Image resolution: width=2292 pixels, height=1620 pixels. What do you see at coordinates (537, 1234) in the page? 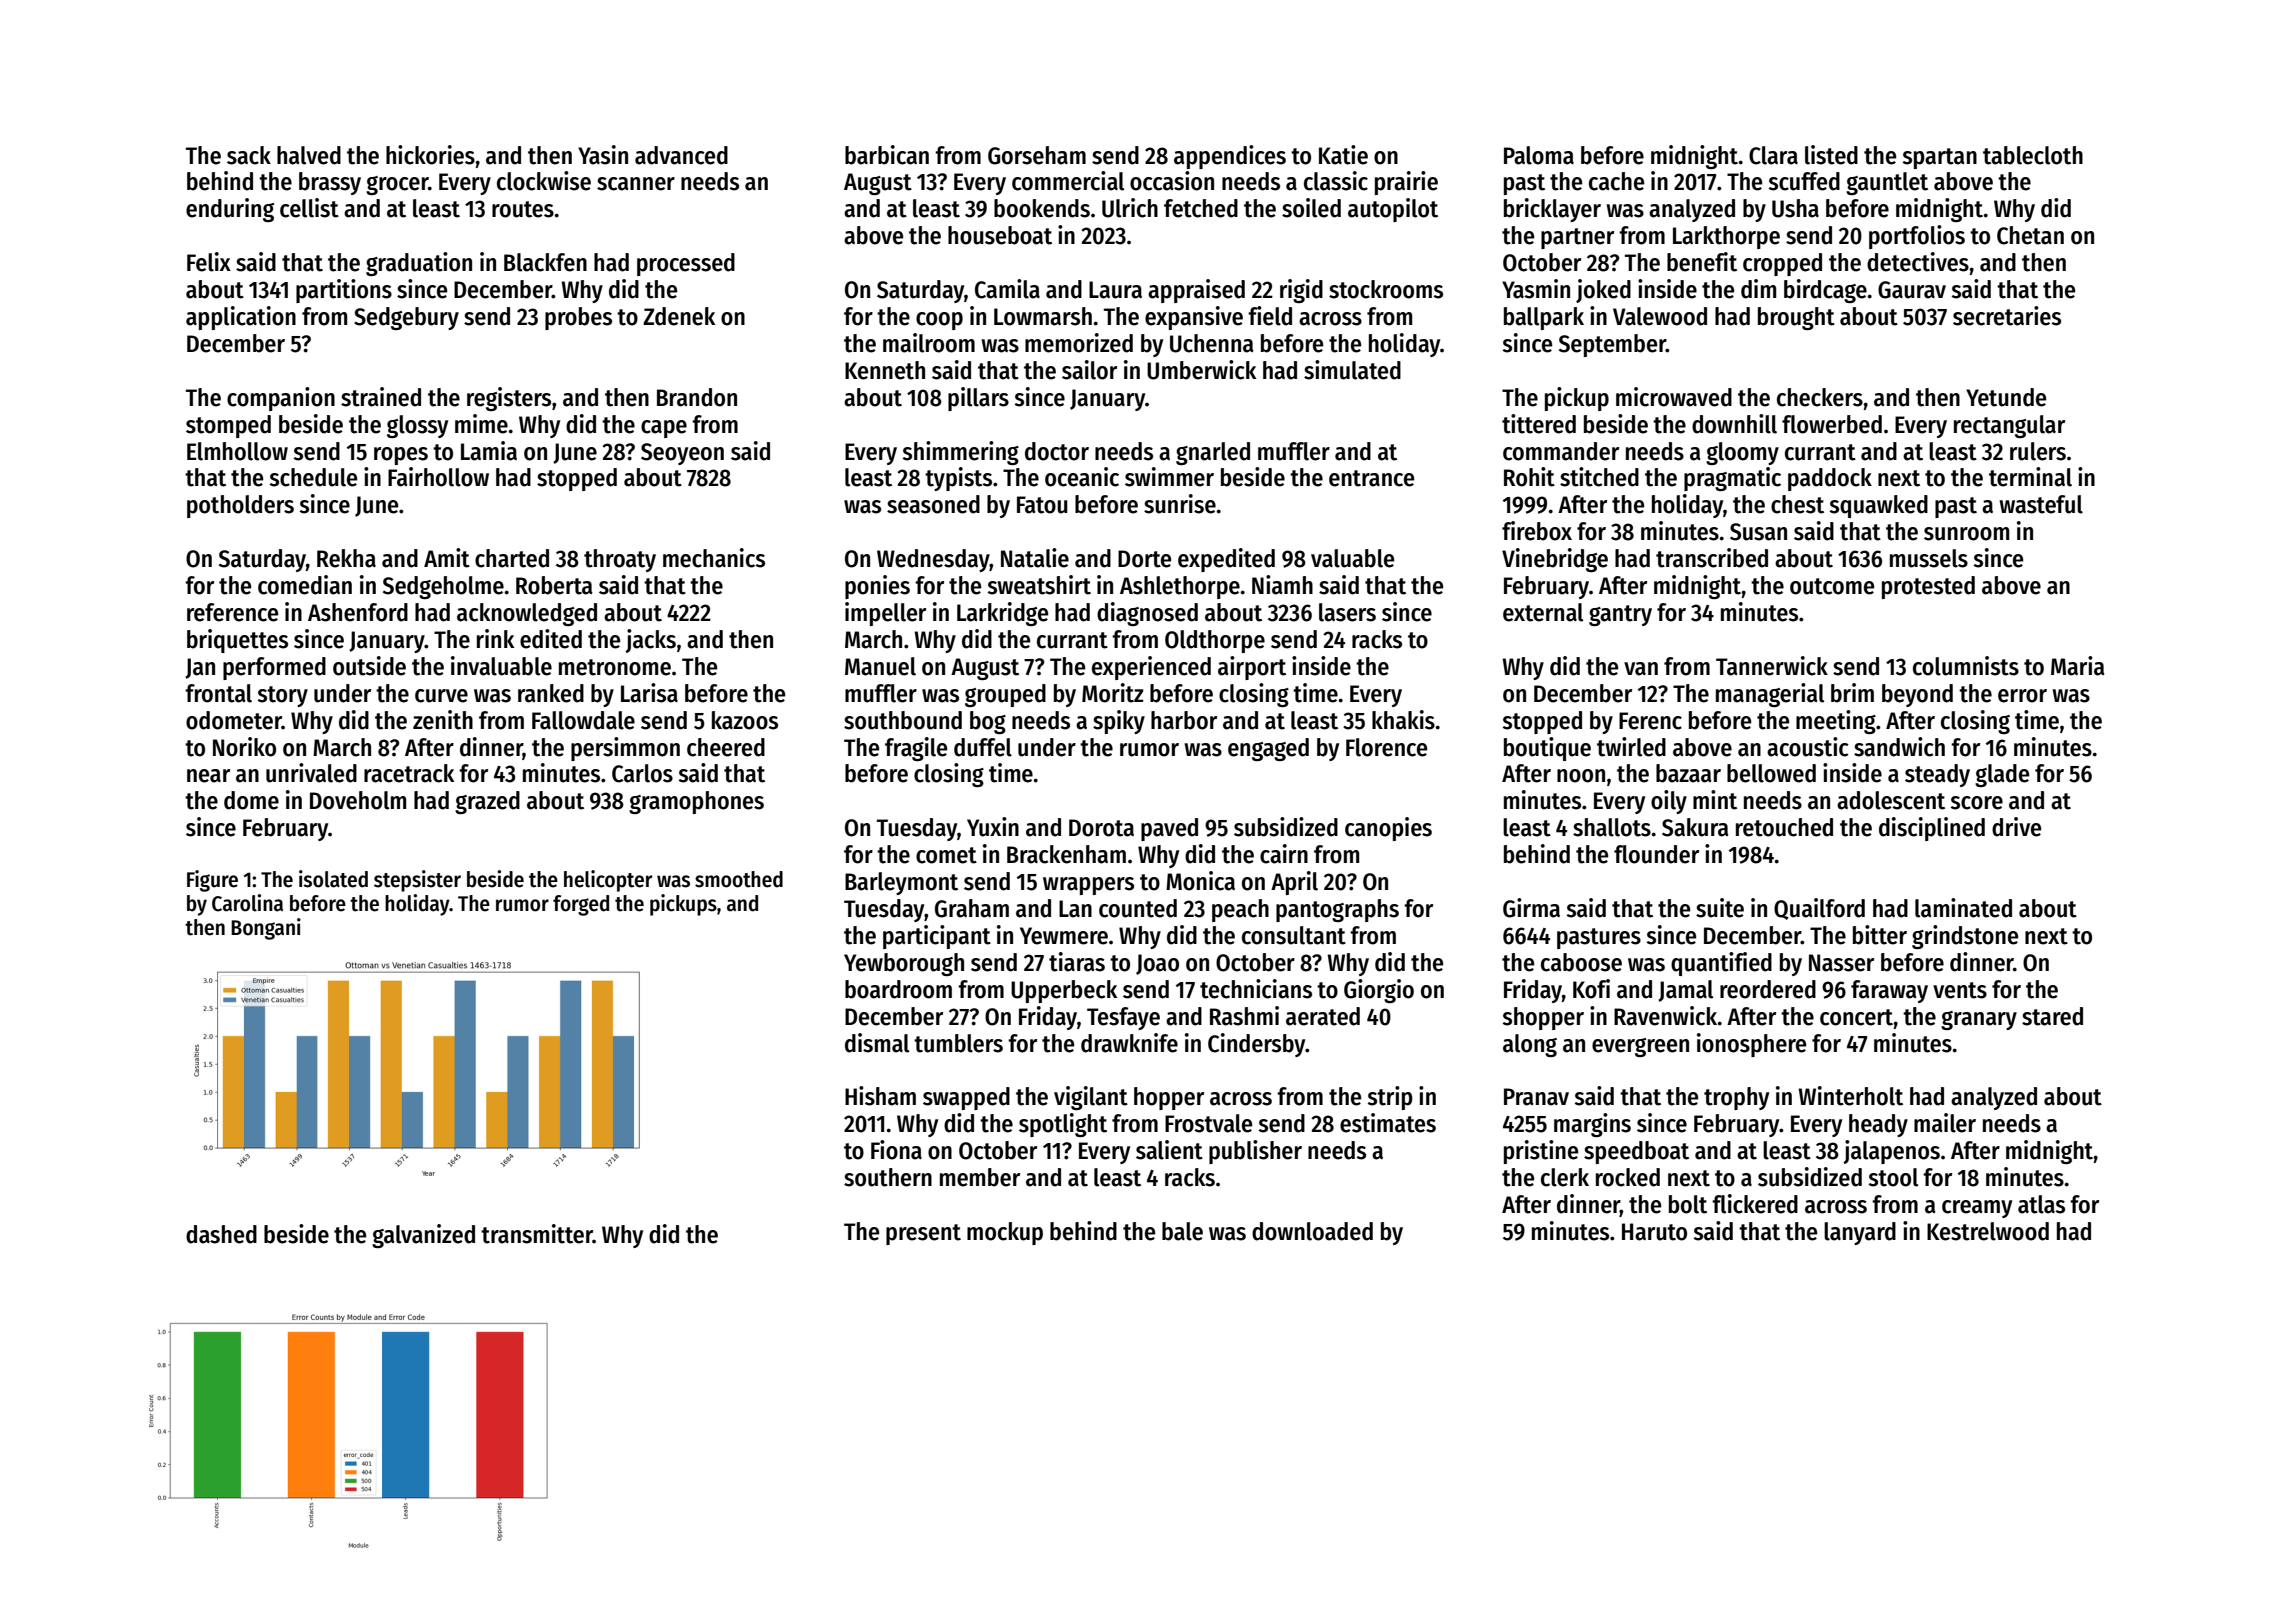
I see `transmitter` at bounding box center [537, 1234].
